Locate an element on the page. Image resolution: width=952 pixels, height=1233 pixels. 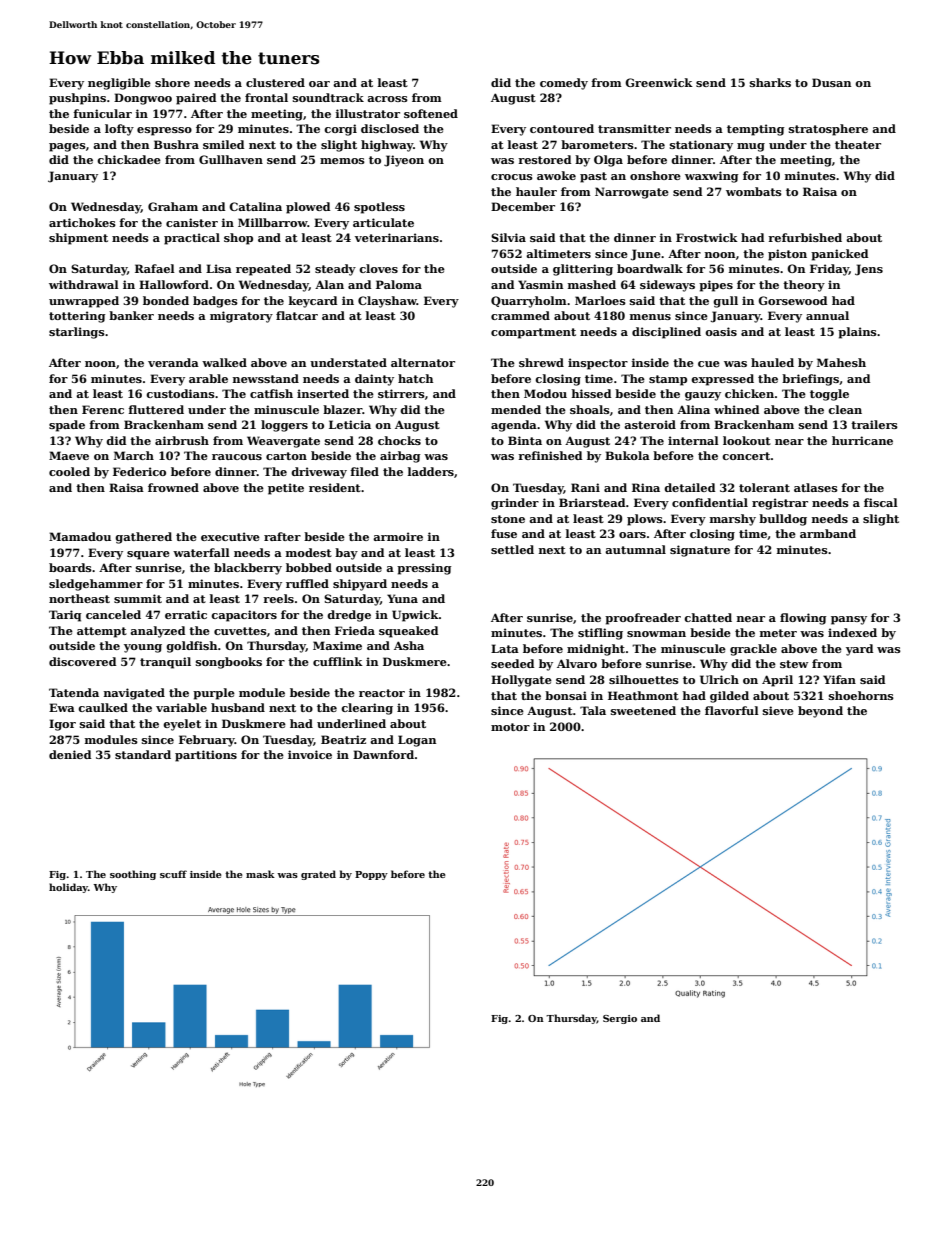
sledgehammer is located at coordinates (96, 585).
